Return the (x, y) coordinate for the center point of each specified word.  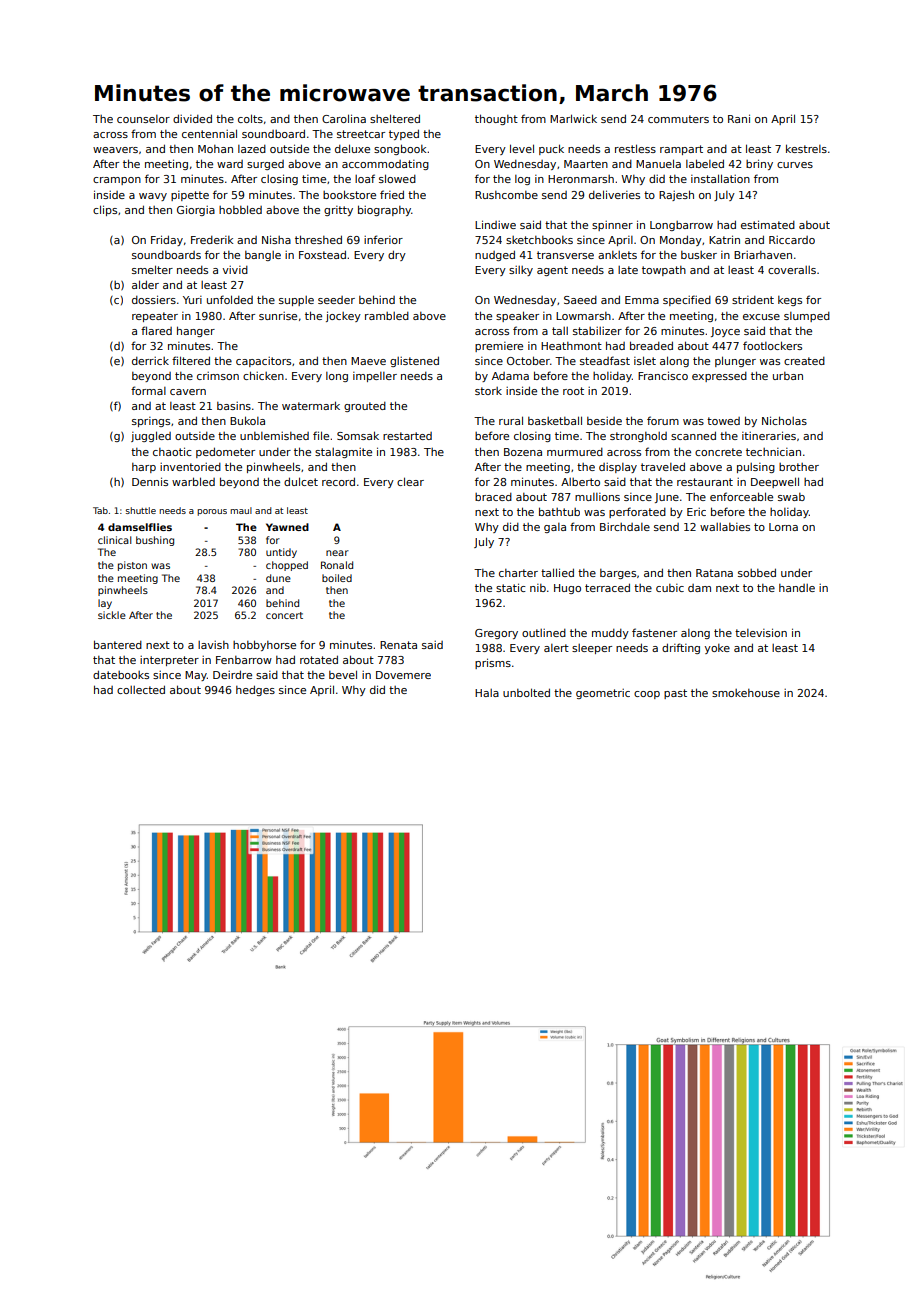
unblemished (274, 436)
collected (141, 689)
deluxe (352, 148)
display (618, 468)
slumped (807, 317)
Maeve (368, 361)
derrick (150, 361)
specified (687, 300)
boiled (337, 578)
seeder (336, 300)
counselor (143, 119)
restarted (407, 436)
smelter (152, 269)
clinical (115, 540)
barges (618, 574)
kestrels (806, 148)
